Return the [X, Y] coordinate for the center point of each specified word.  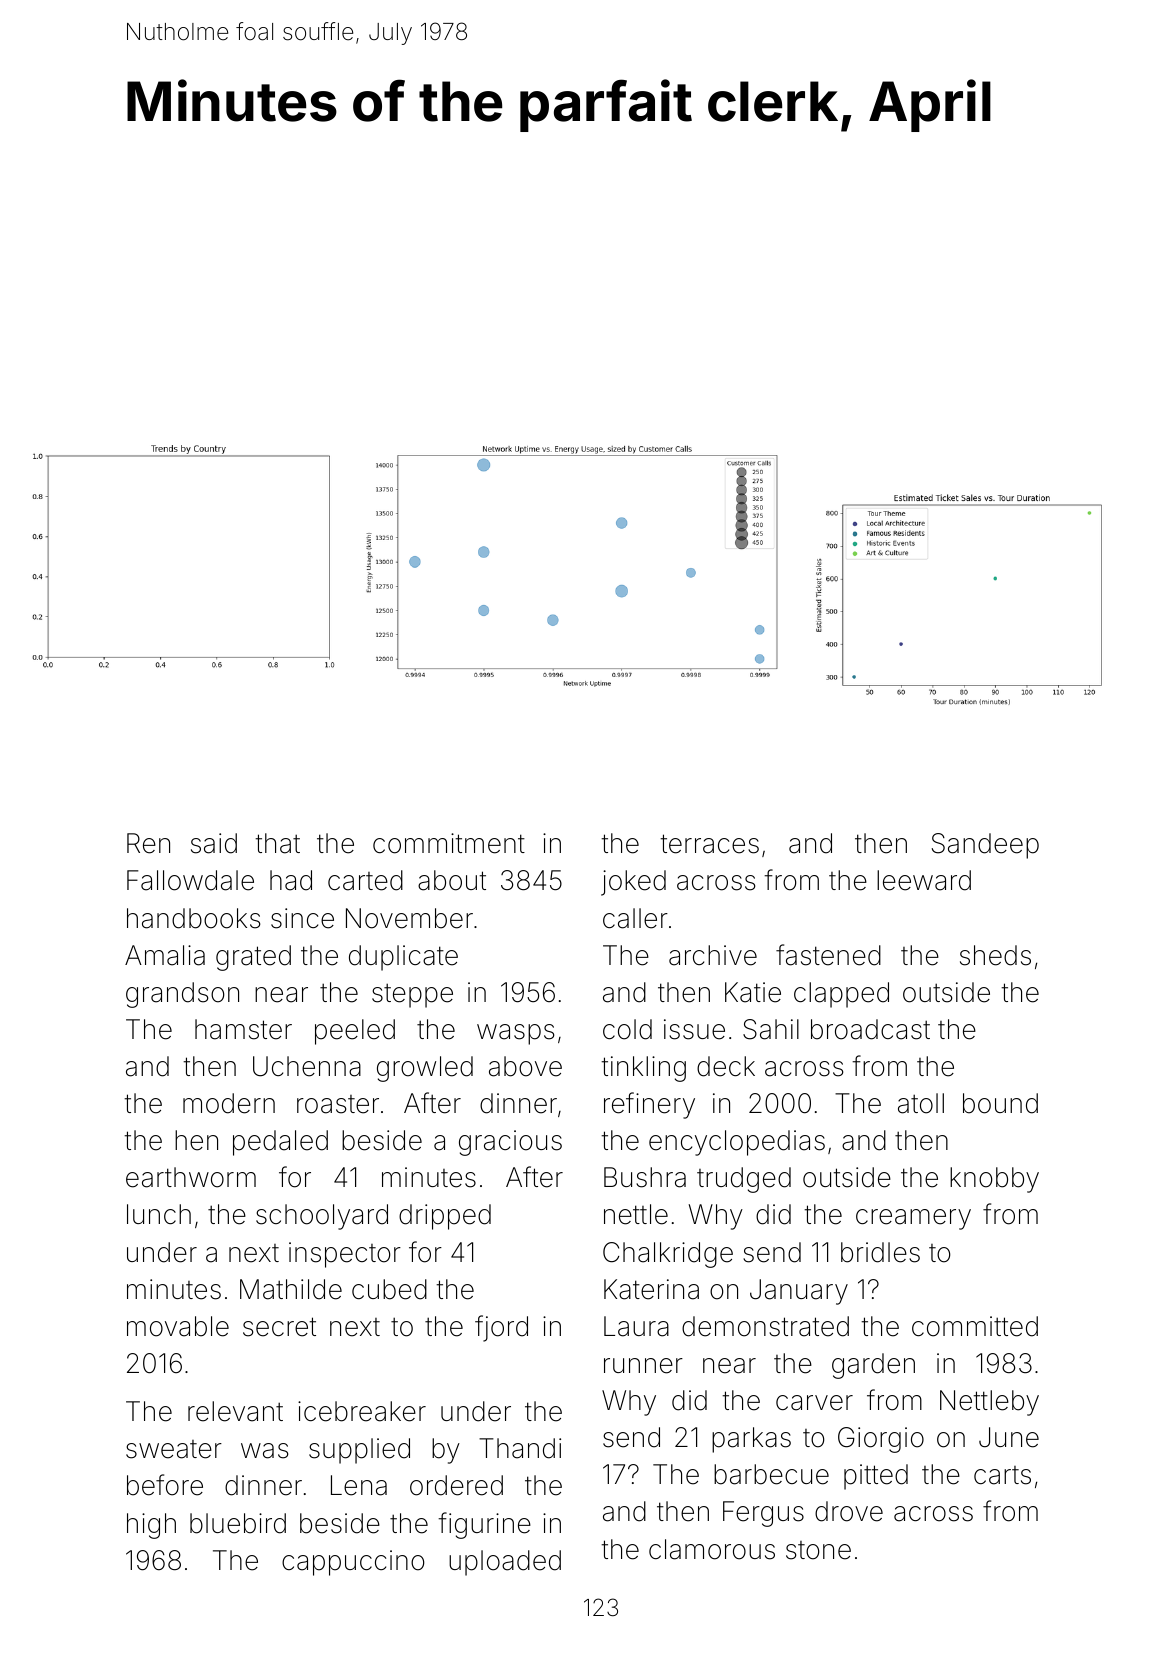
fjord [501, 1328]
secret [279, 1327]
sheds [995, 955]
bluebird [238, 1523]
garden [873, 1366]
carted [365, 880]
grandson [182, 995]
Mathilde [291, 1289]
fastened [828, 955]
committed [975, 1326]
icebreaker [362, 1411]
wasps [516, 1034]
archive [713, 955]
